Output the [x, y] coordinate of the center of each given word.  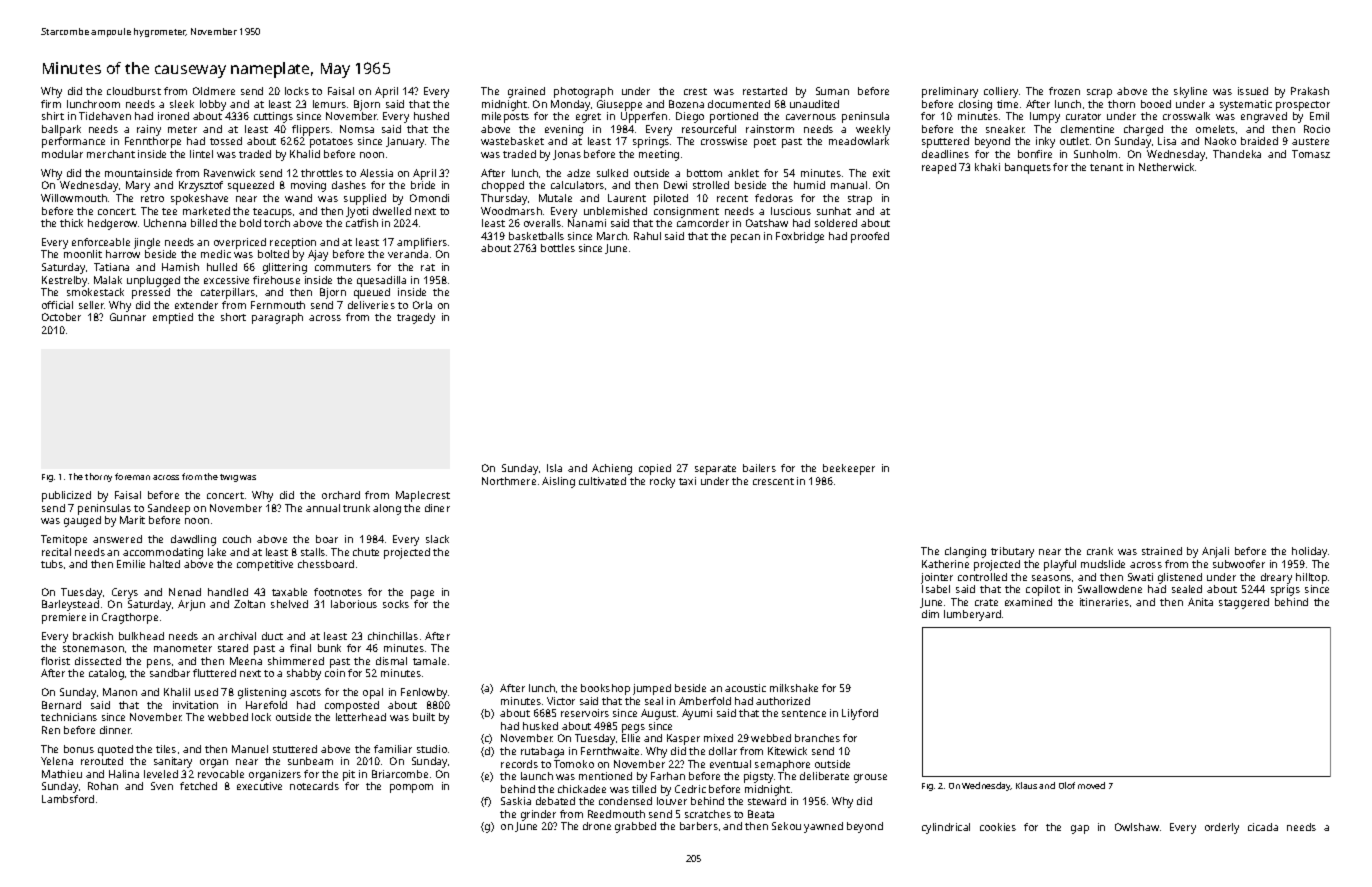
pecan [745, 238]
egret [588, 118]
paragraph [277, 318]
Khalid [305, 154]
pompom [411, 788]
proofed [870, 237]
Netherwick [1166, 167]
